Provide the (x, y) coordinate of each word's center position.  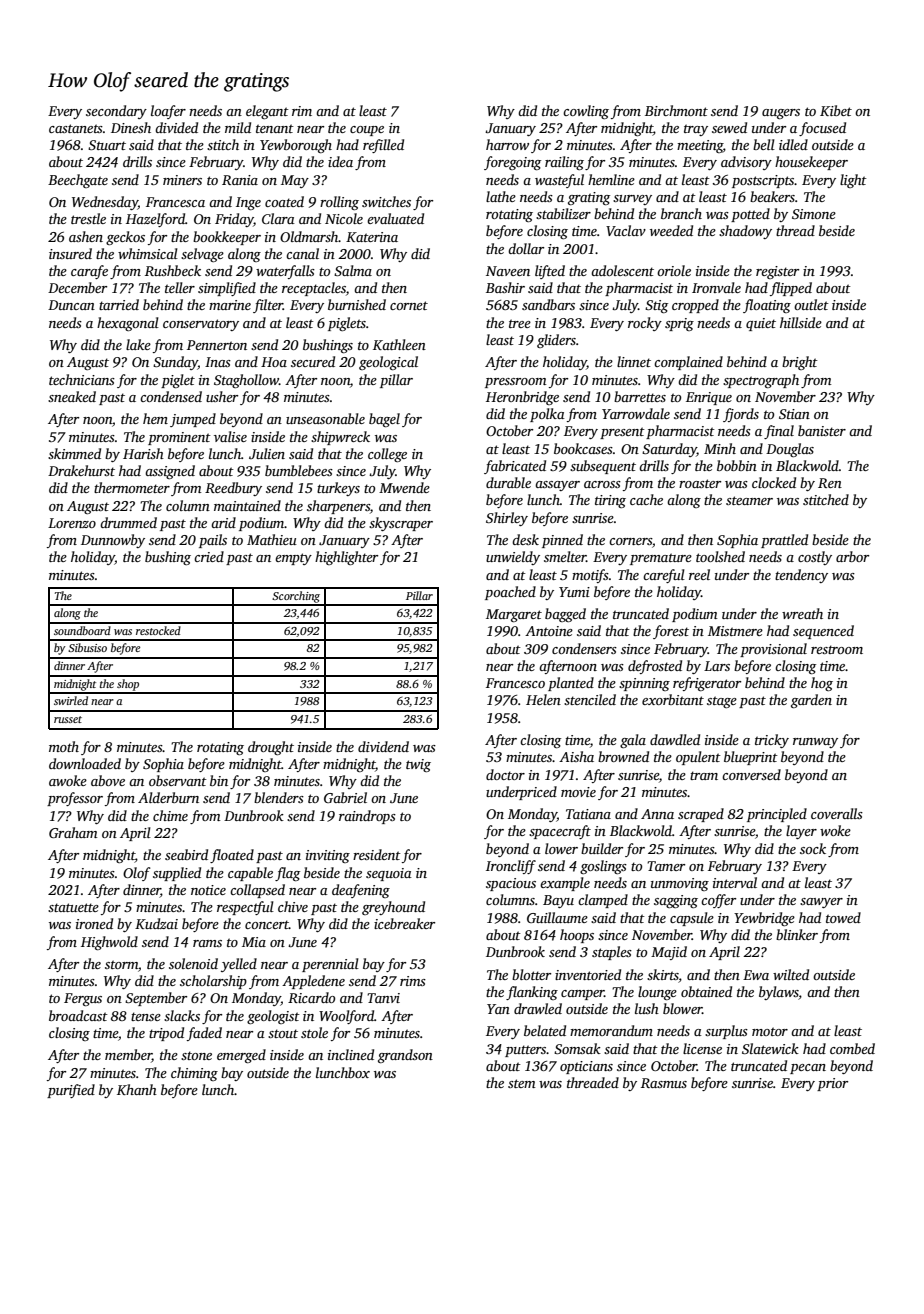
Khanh (137, 1089)
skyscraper (401, 524)
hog (822, 684)
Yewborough (296, 146)
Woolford (346, 1017)
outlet (811, 304)
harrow (507, 144)
